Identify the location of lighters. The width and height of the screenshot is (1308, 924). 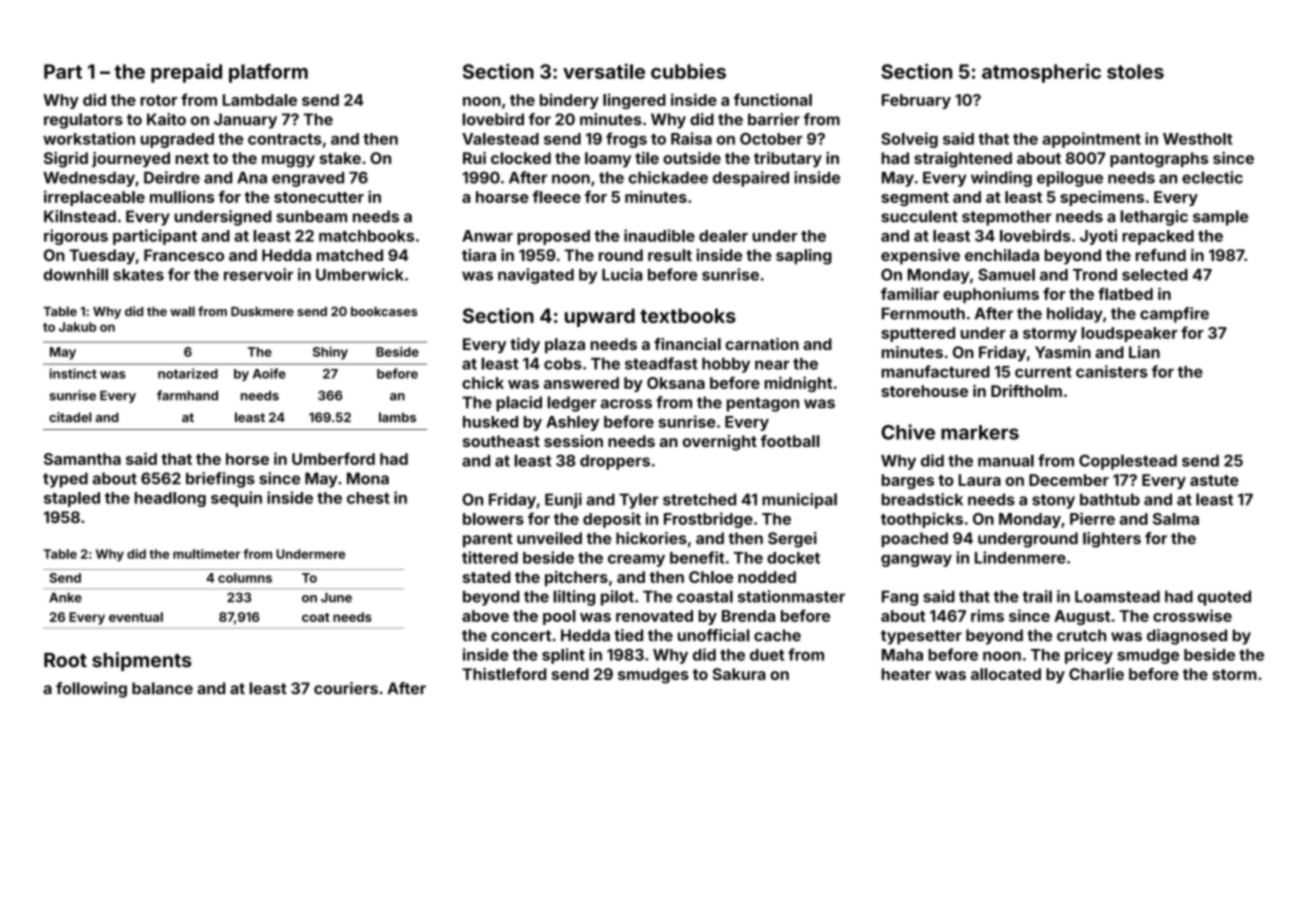
(1112, 540).
